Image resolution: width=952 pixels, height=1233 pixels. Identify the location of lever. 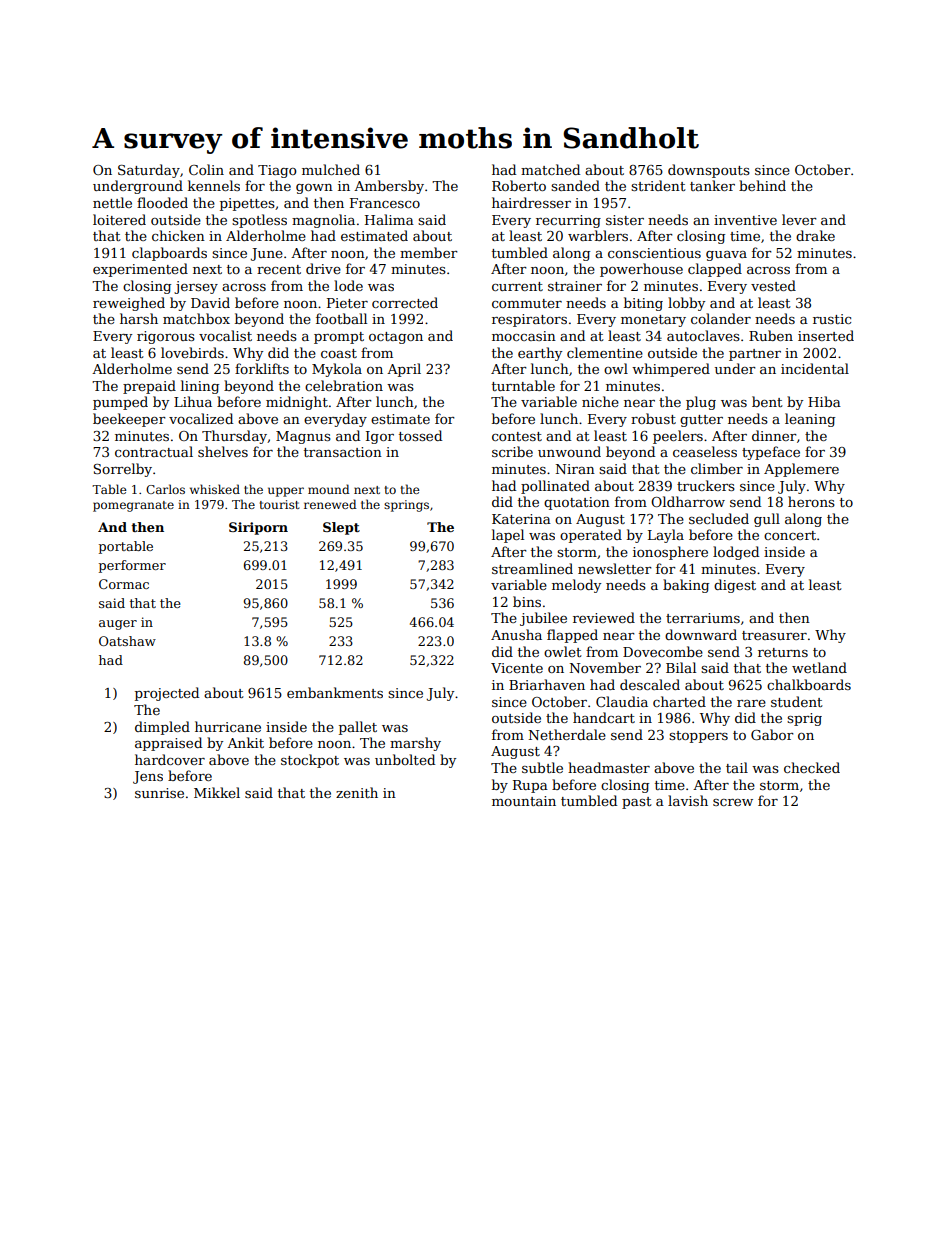
(799, 219).
